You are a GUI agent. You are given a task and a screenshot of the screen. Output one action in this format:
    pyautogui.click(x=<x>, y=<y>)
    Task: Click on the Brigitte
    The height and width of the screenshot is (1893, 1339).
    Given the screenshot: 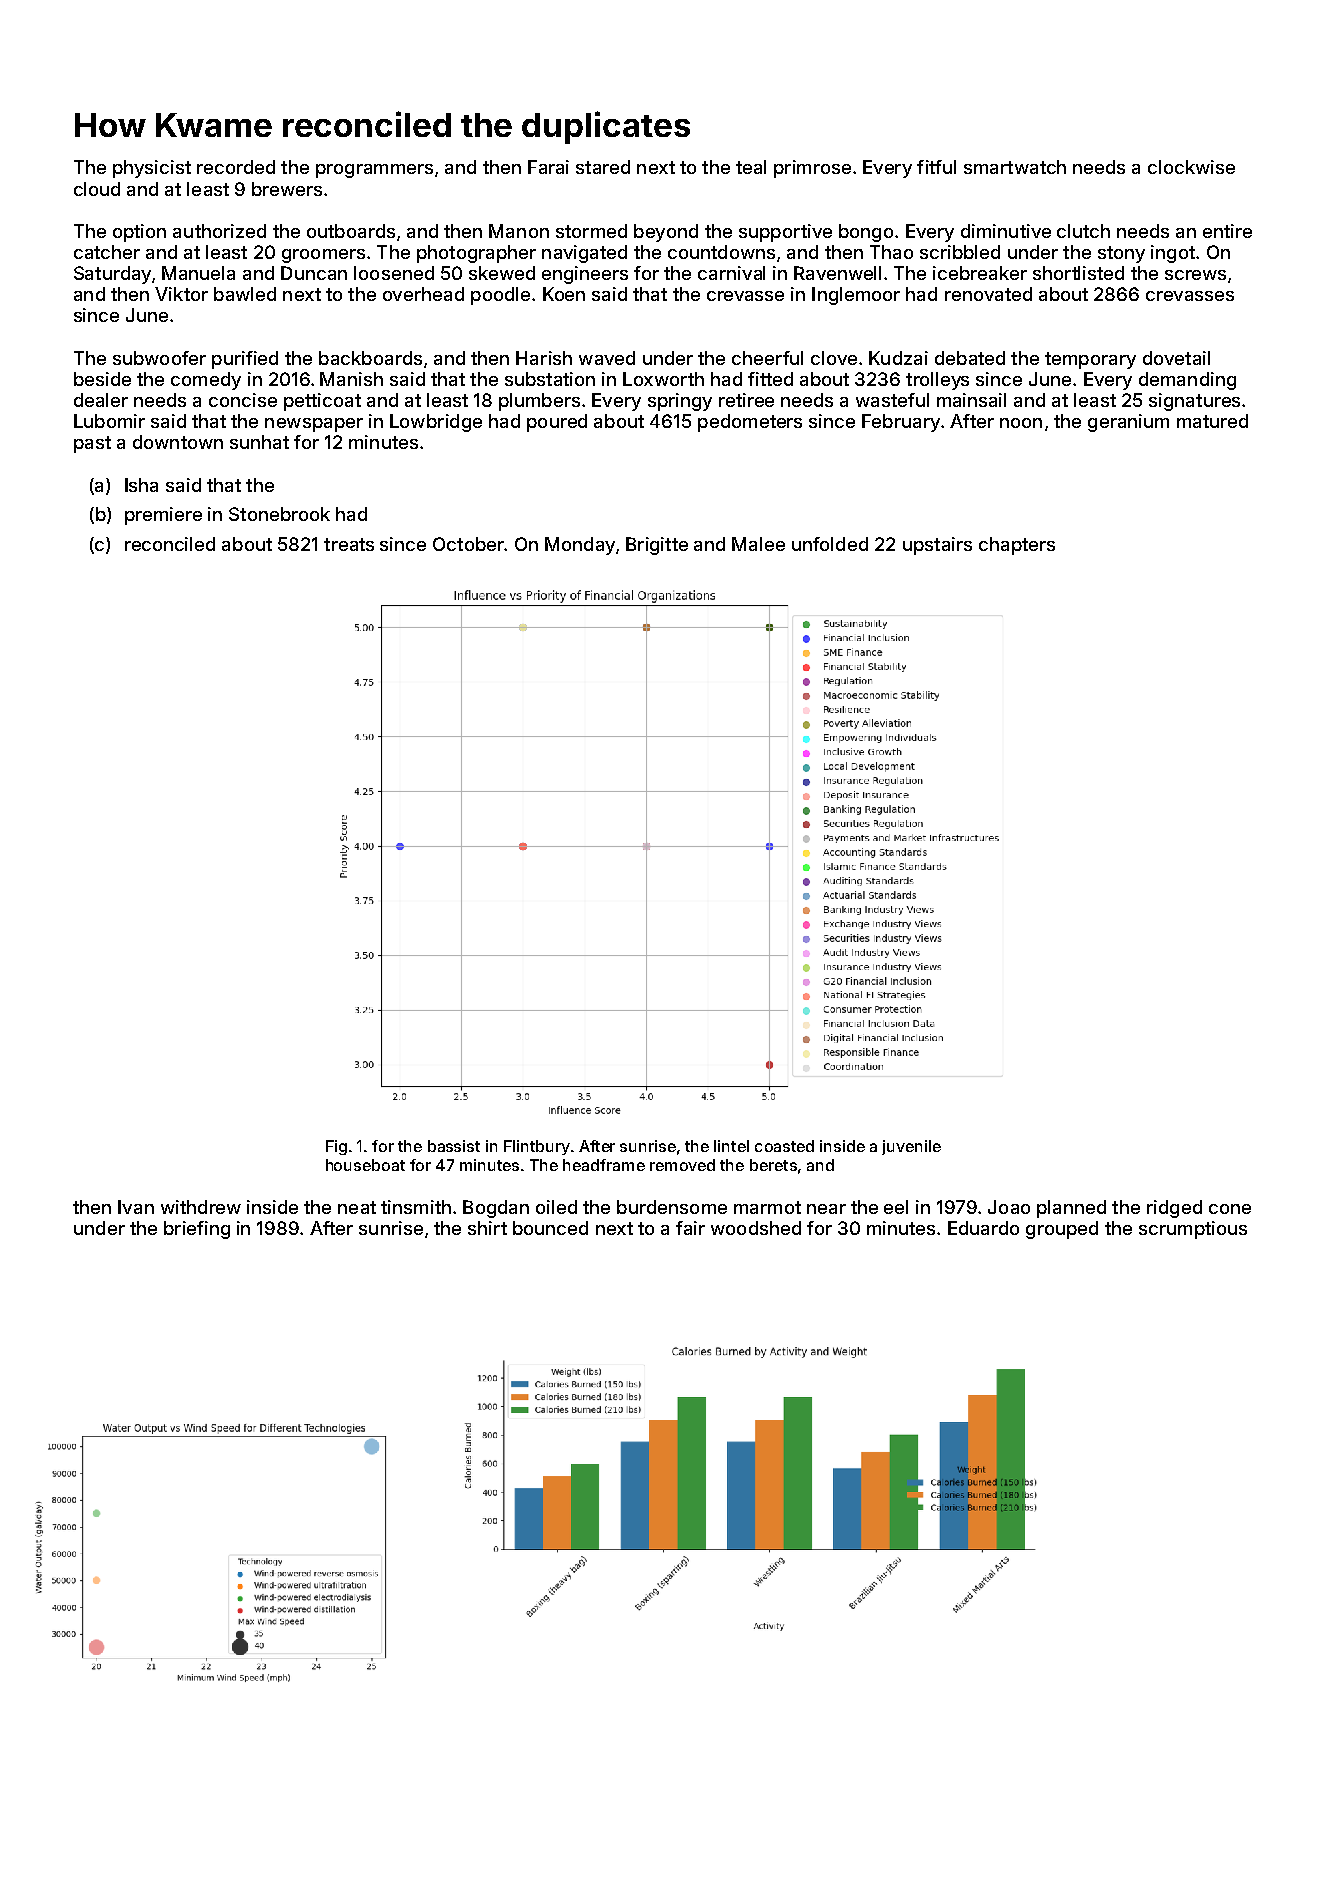 What is the action you would take?
    pyautogui.click(x=657, y=546)
